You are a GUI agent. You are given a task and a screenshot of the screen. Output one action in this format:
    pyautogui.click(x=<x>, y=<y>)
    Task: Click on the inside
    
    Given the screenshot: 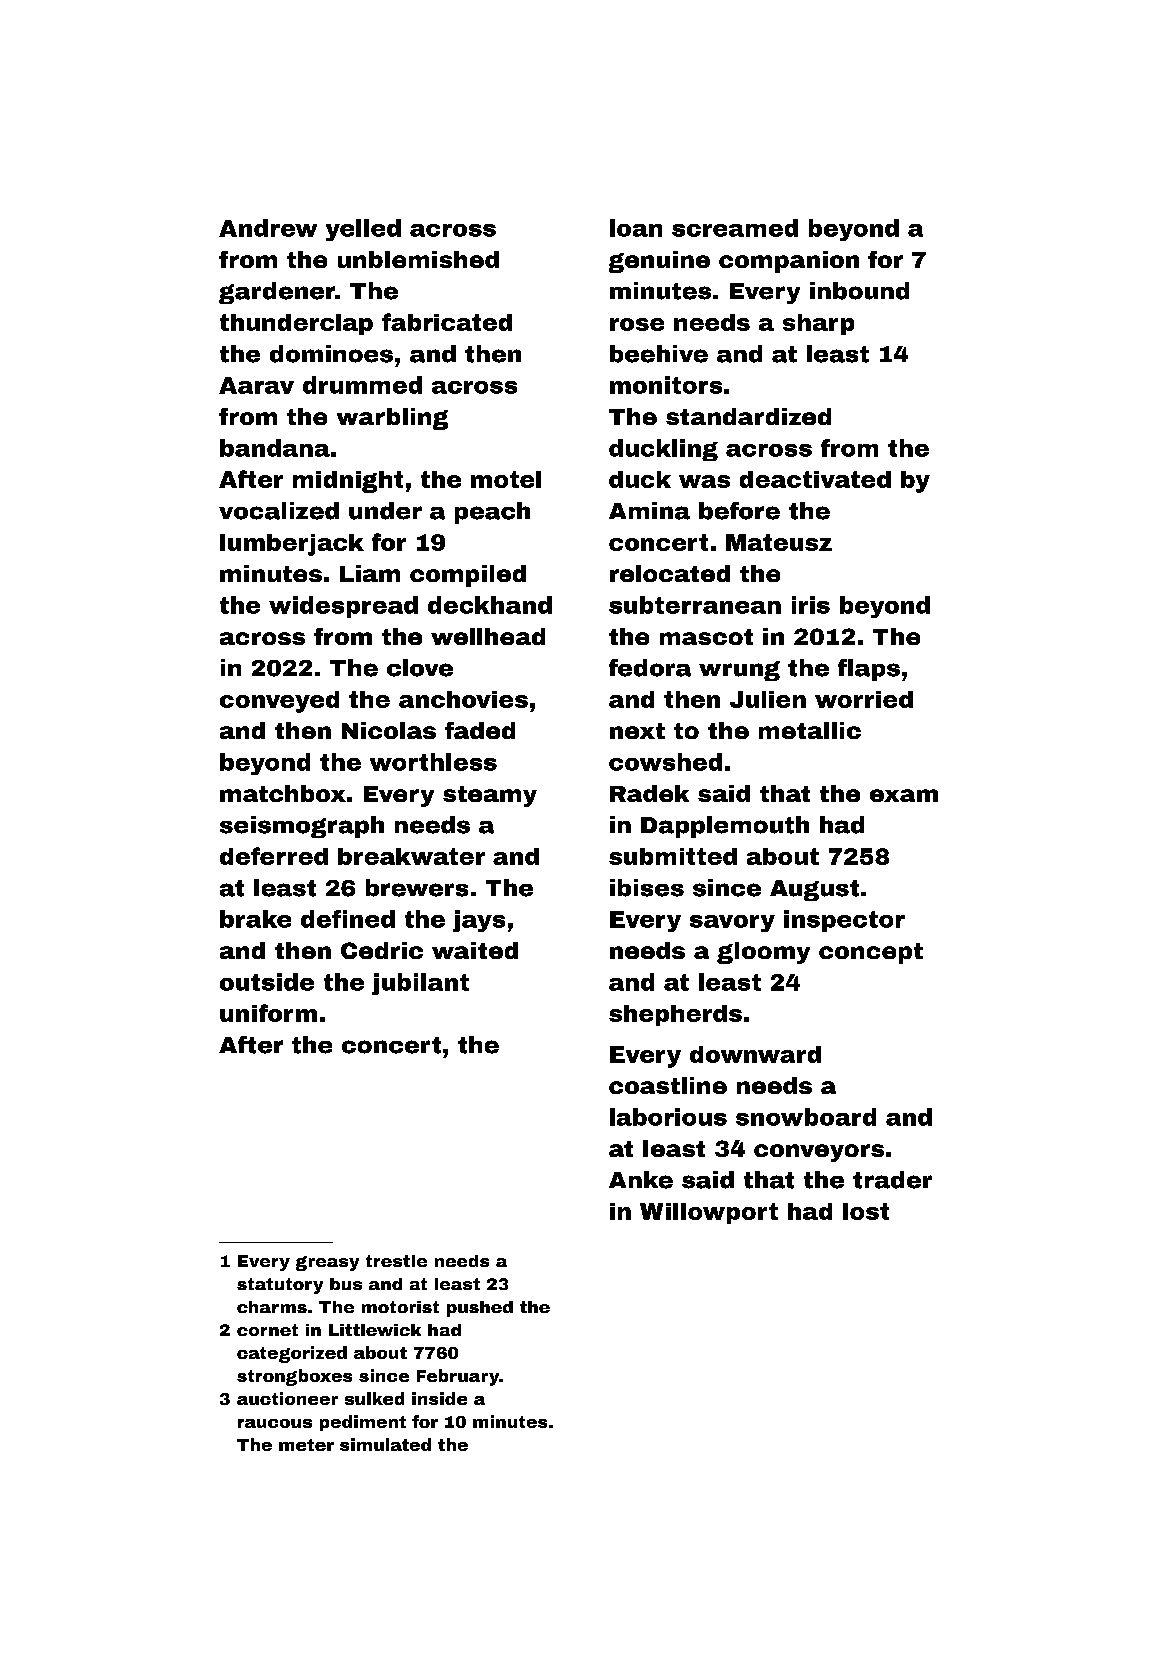 What is the action you would take?
    pyautogui.click(x=439, y=1398)
